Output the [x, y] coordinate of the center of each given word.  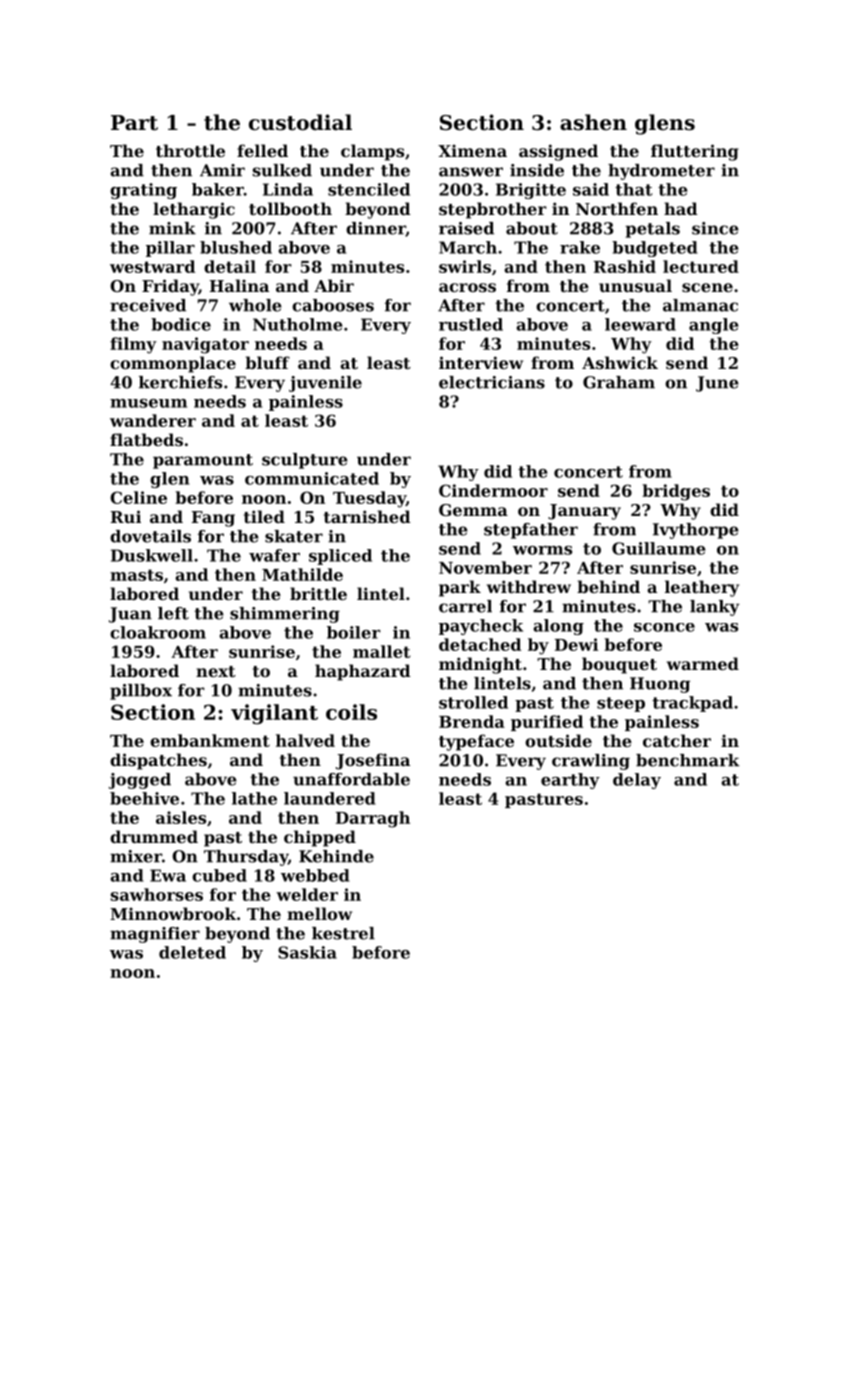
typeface [476, 742]
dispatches [158, 761]
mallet [382, 651]
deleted [192, 952]
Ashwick [620, 362]
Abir [334, 285]
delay [637, 781]
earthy [570, 781]
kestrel [343, 933]
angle [713, 326]
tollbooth [290, 208]
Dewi [576, 644]
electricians [492, 382]
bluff [267, 362]
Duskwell [152, 555]
